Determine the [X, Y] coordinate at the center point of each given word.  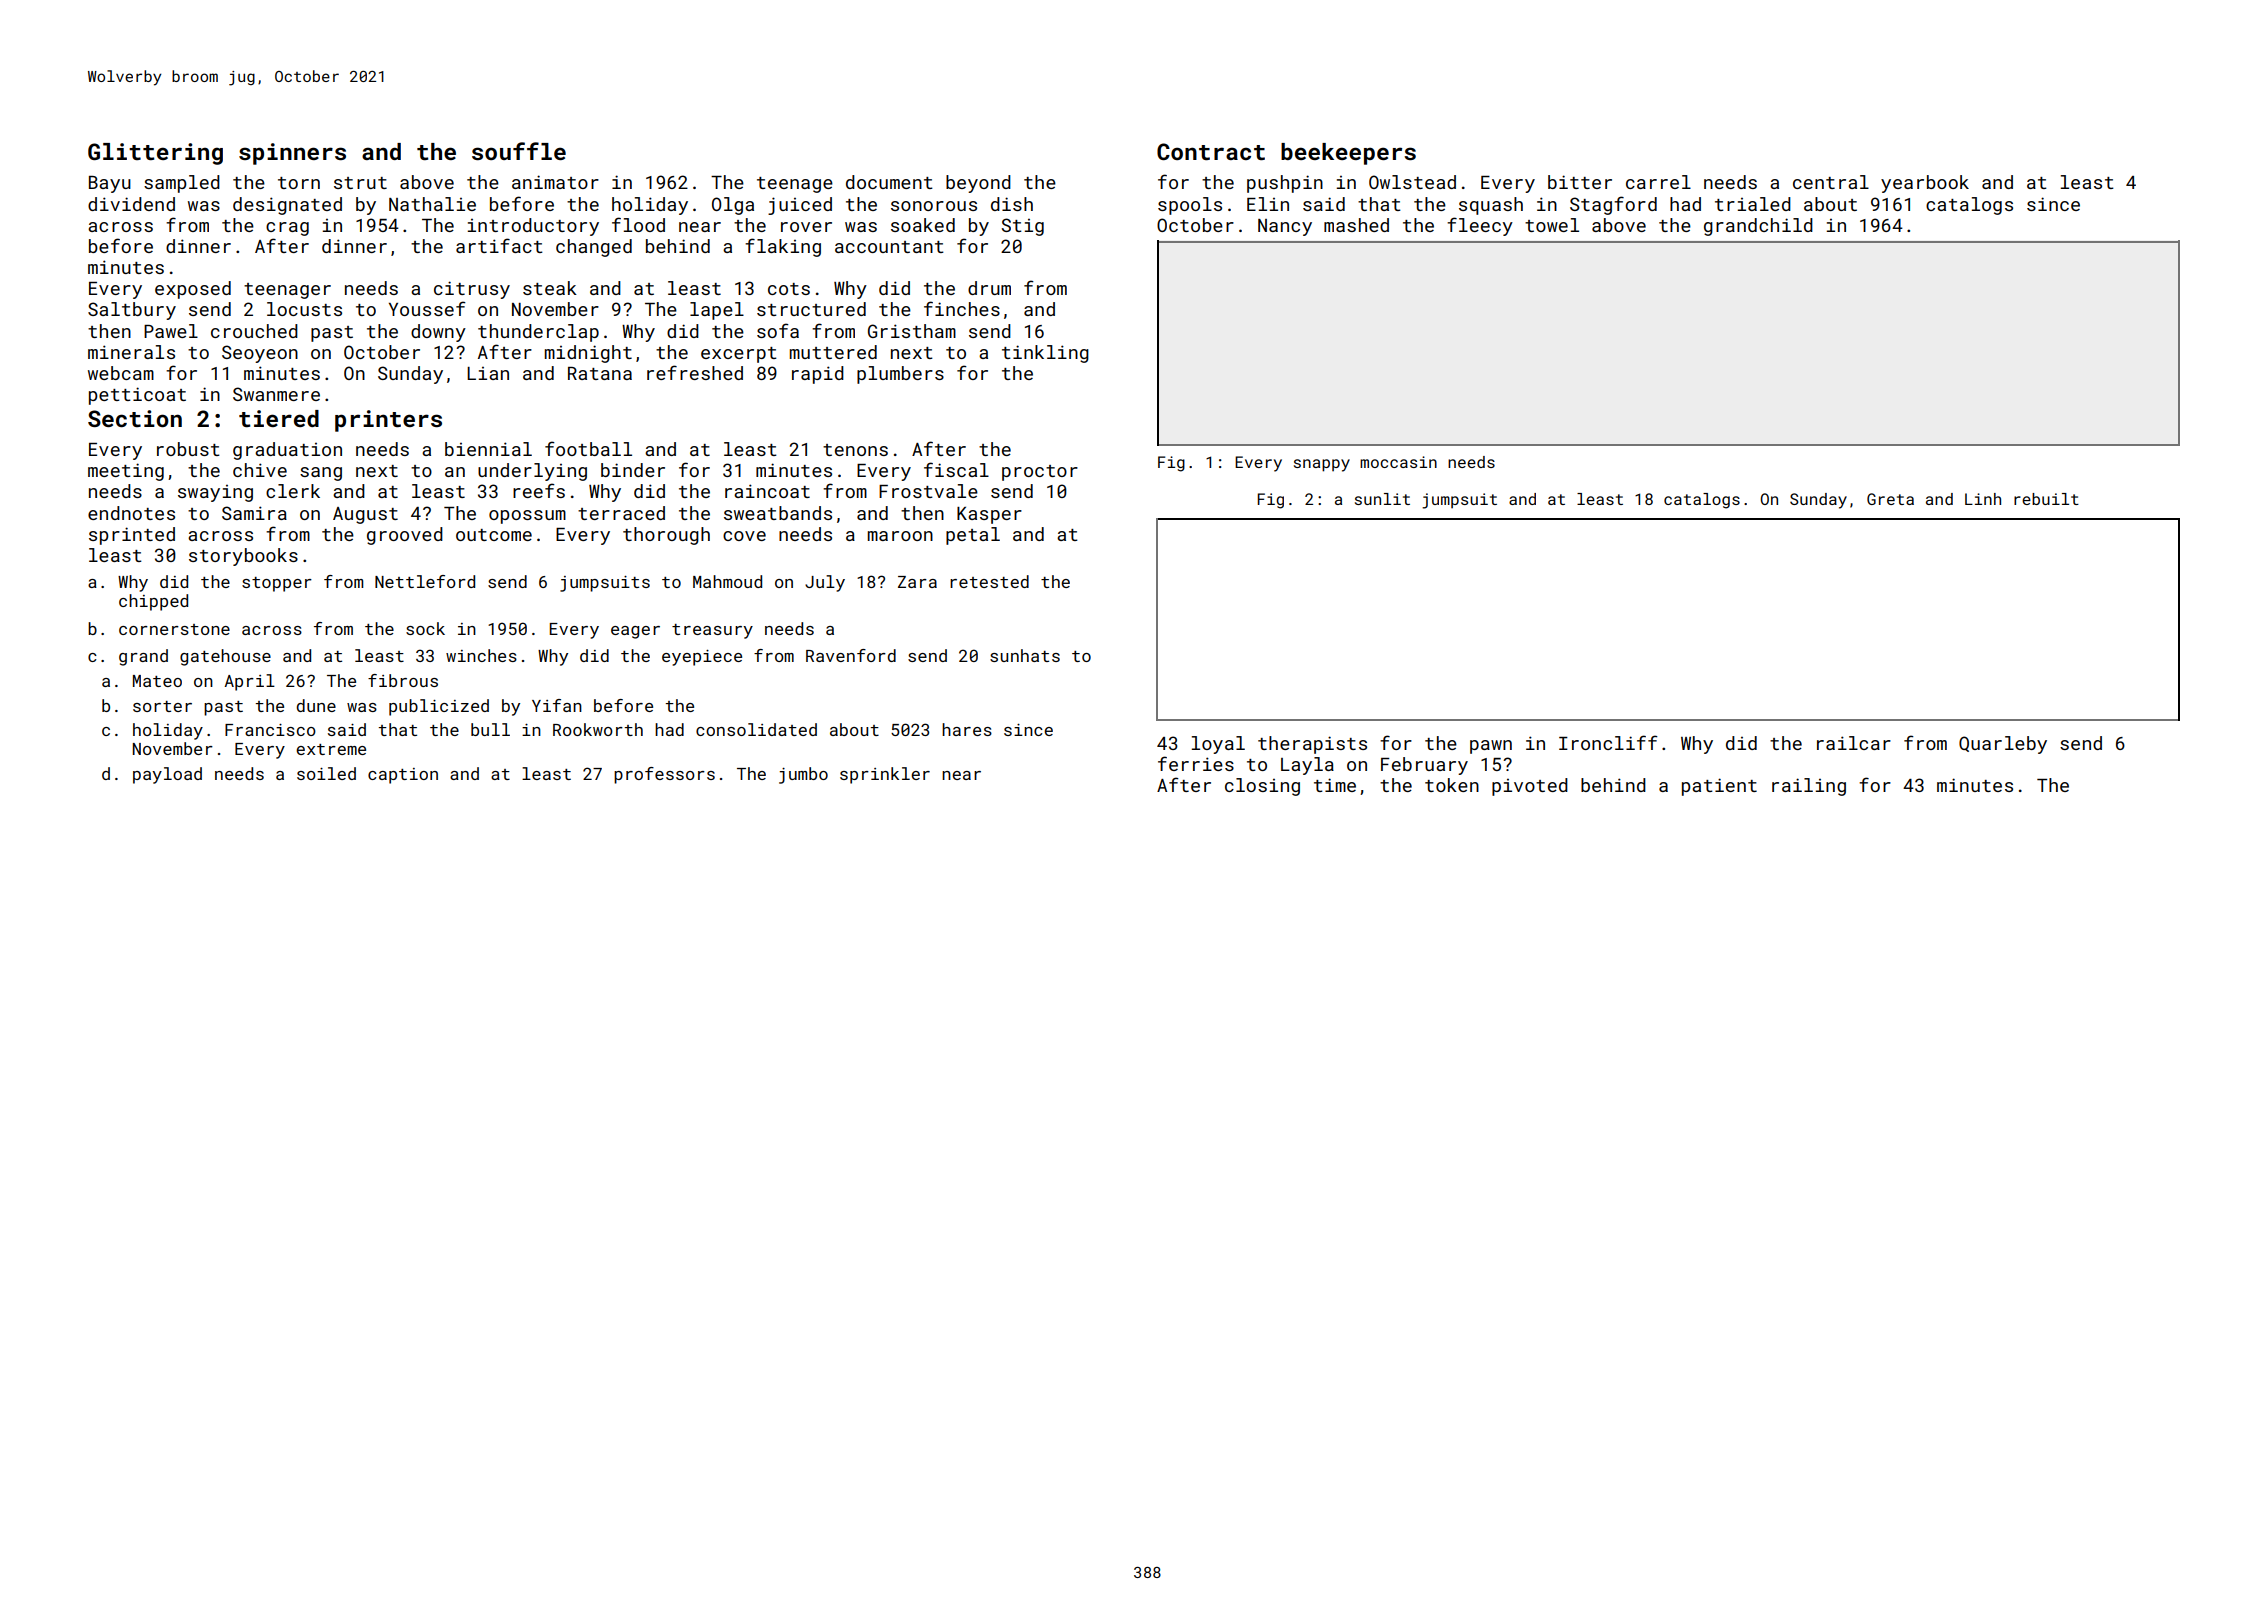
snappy [1322, 465]
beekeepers [1348, 154]
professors [664, 775]
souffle [519, 151]
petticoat [137, 396]
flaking [783, 247]
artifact [499, 245]
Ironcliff [1608, 742]
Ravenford [851, 655]
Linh [1983, 499]
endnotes [131, 513]
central [1831, 182]
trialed [1753, 204]
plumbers [900, 375]
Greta [1890, 499]
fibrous [403, 680]
